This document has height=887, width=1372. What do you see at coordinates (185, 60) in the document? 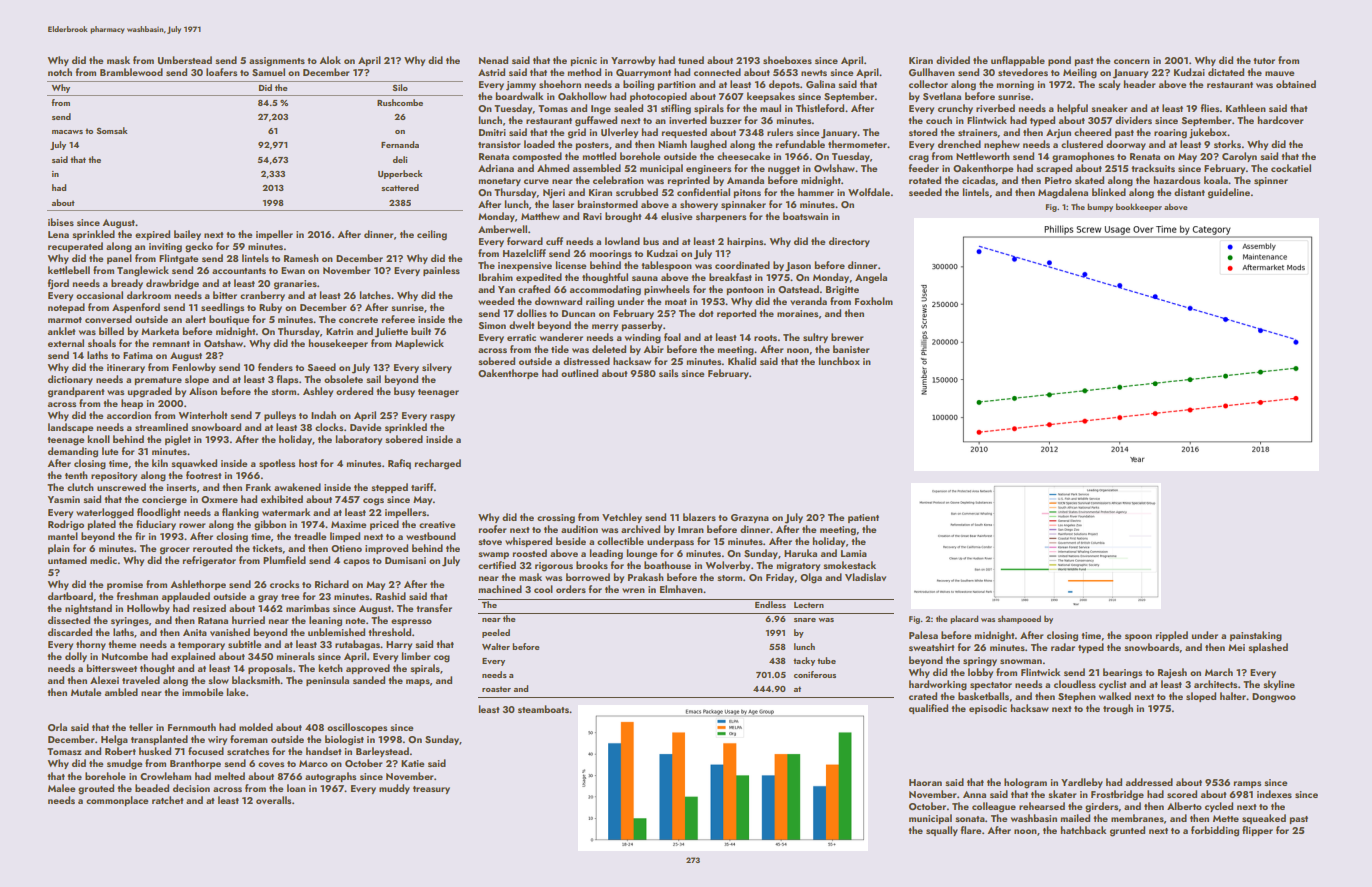
I see `Umberstead` at bounding box center [185, 60].
